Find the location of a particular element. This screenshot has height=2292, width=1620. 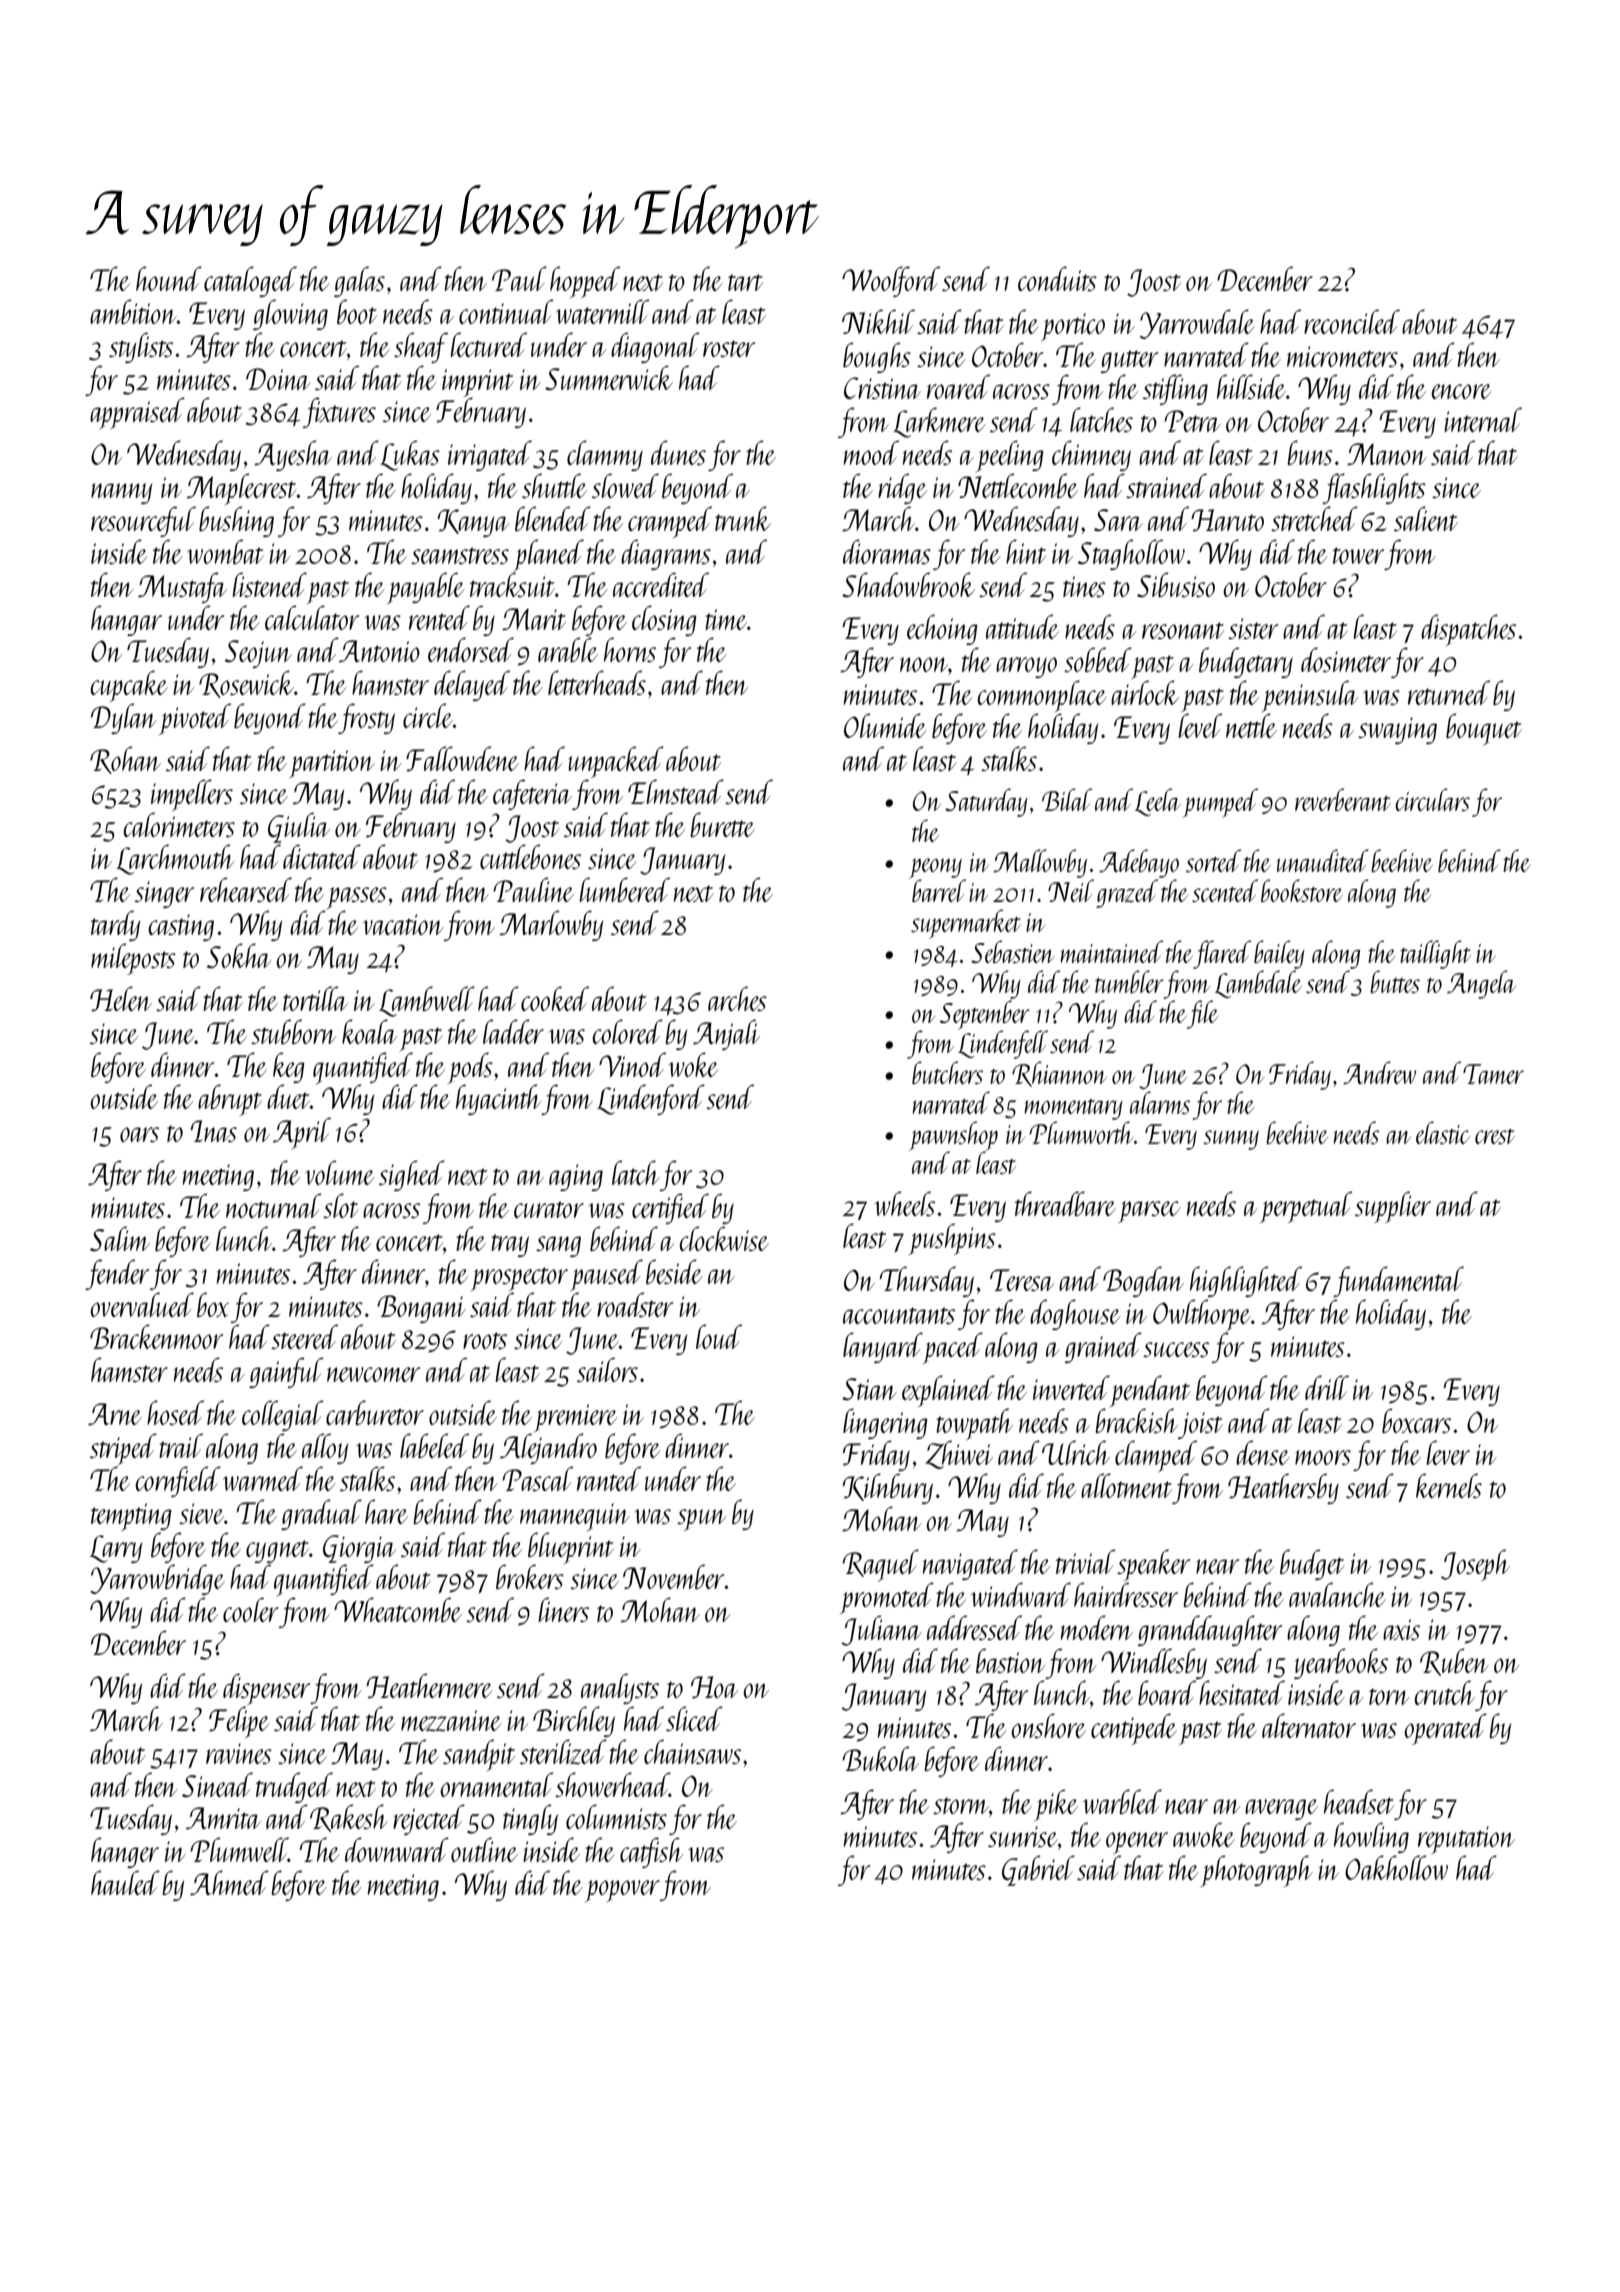

irrigated is located at coordinates (490, 455).
